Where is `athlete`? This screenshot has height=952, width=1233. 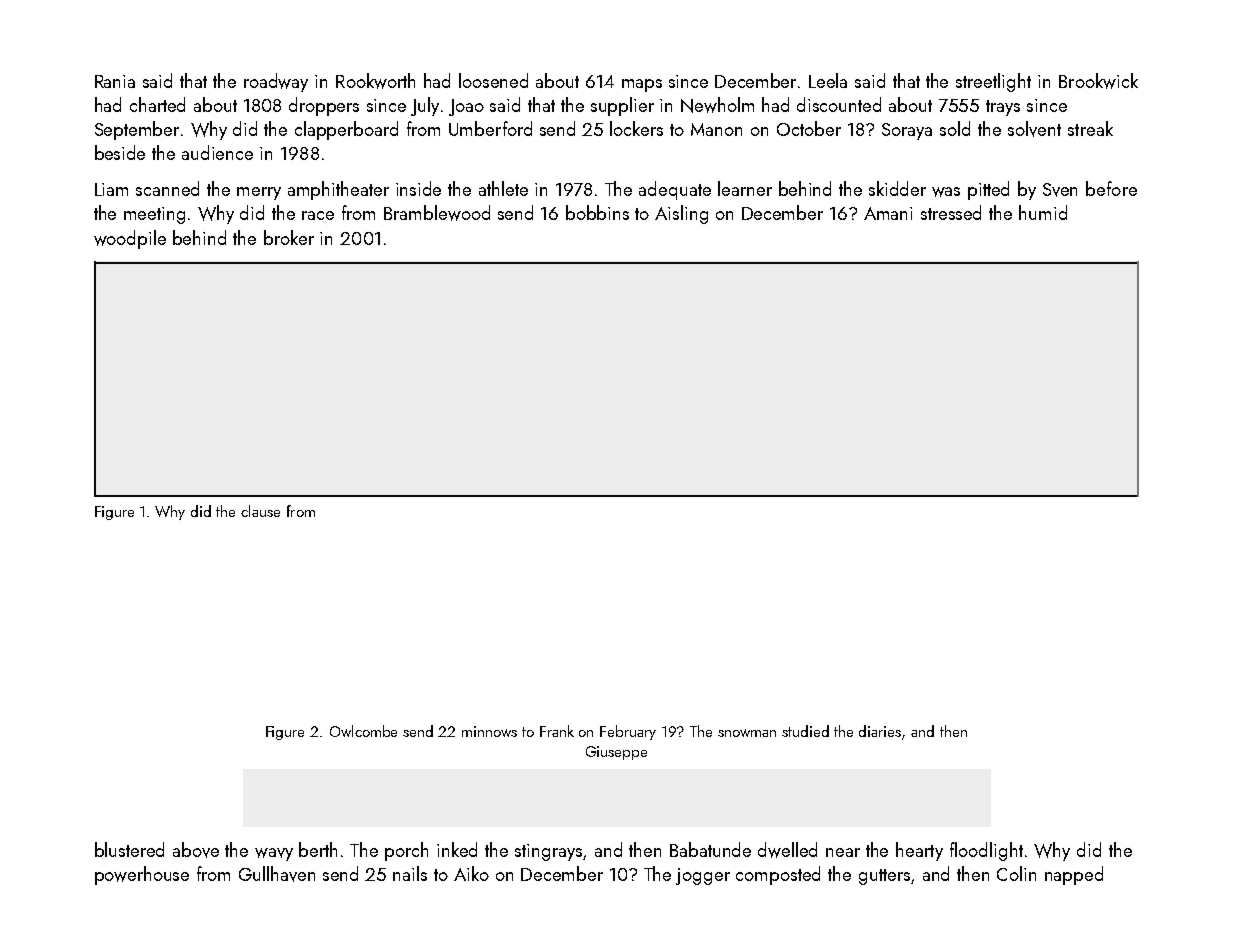 athlete is located at coordinates (503, 188).
